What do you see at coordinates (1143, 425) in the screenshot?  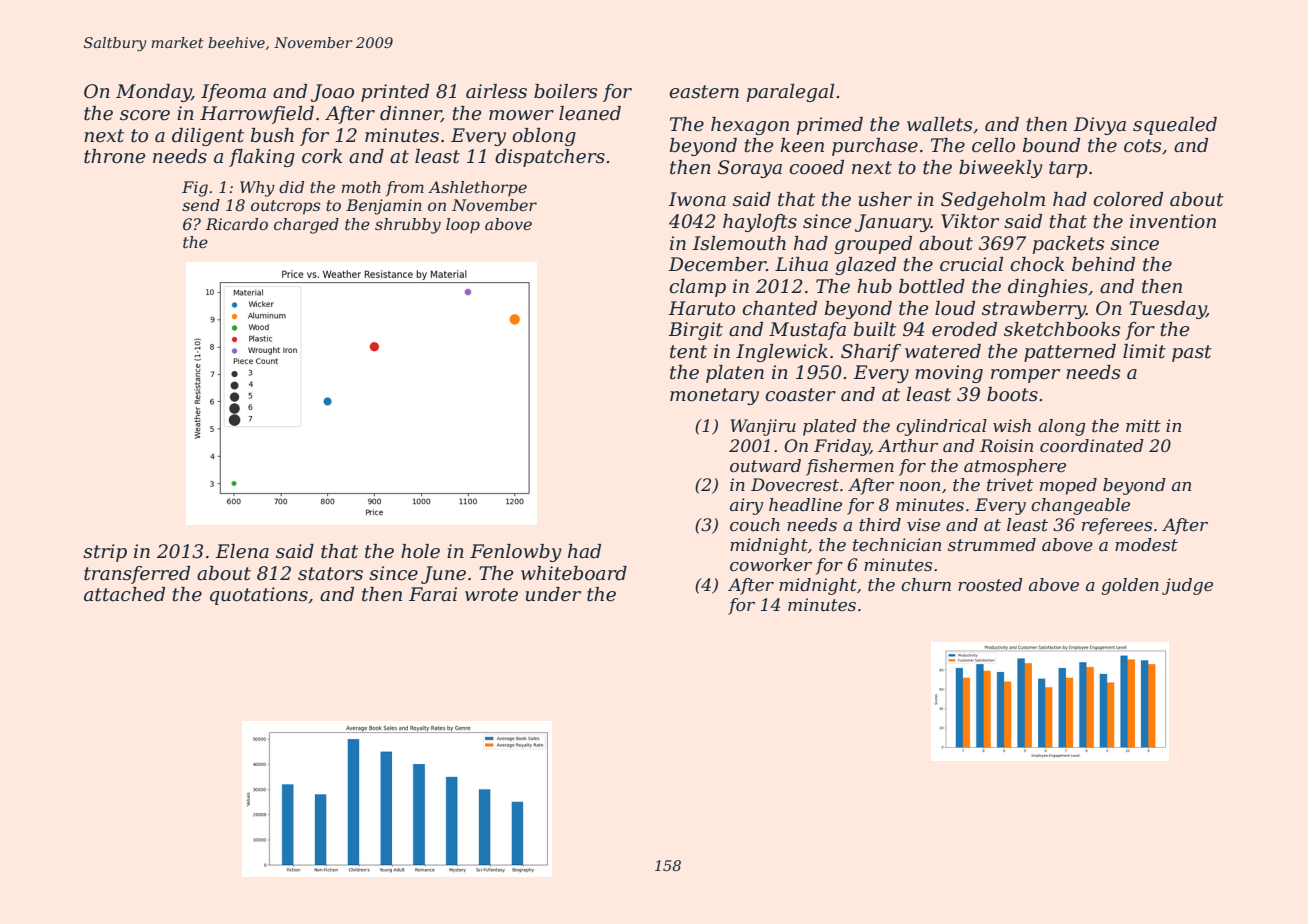 I see `mitt` at bounding box center [1143, 425].
